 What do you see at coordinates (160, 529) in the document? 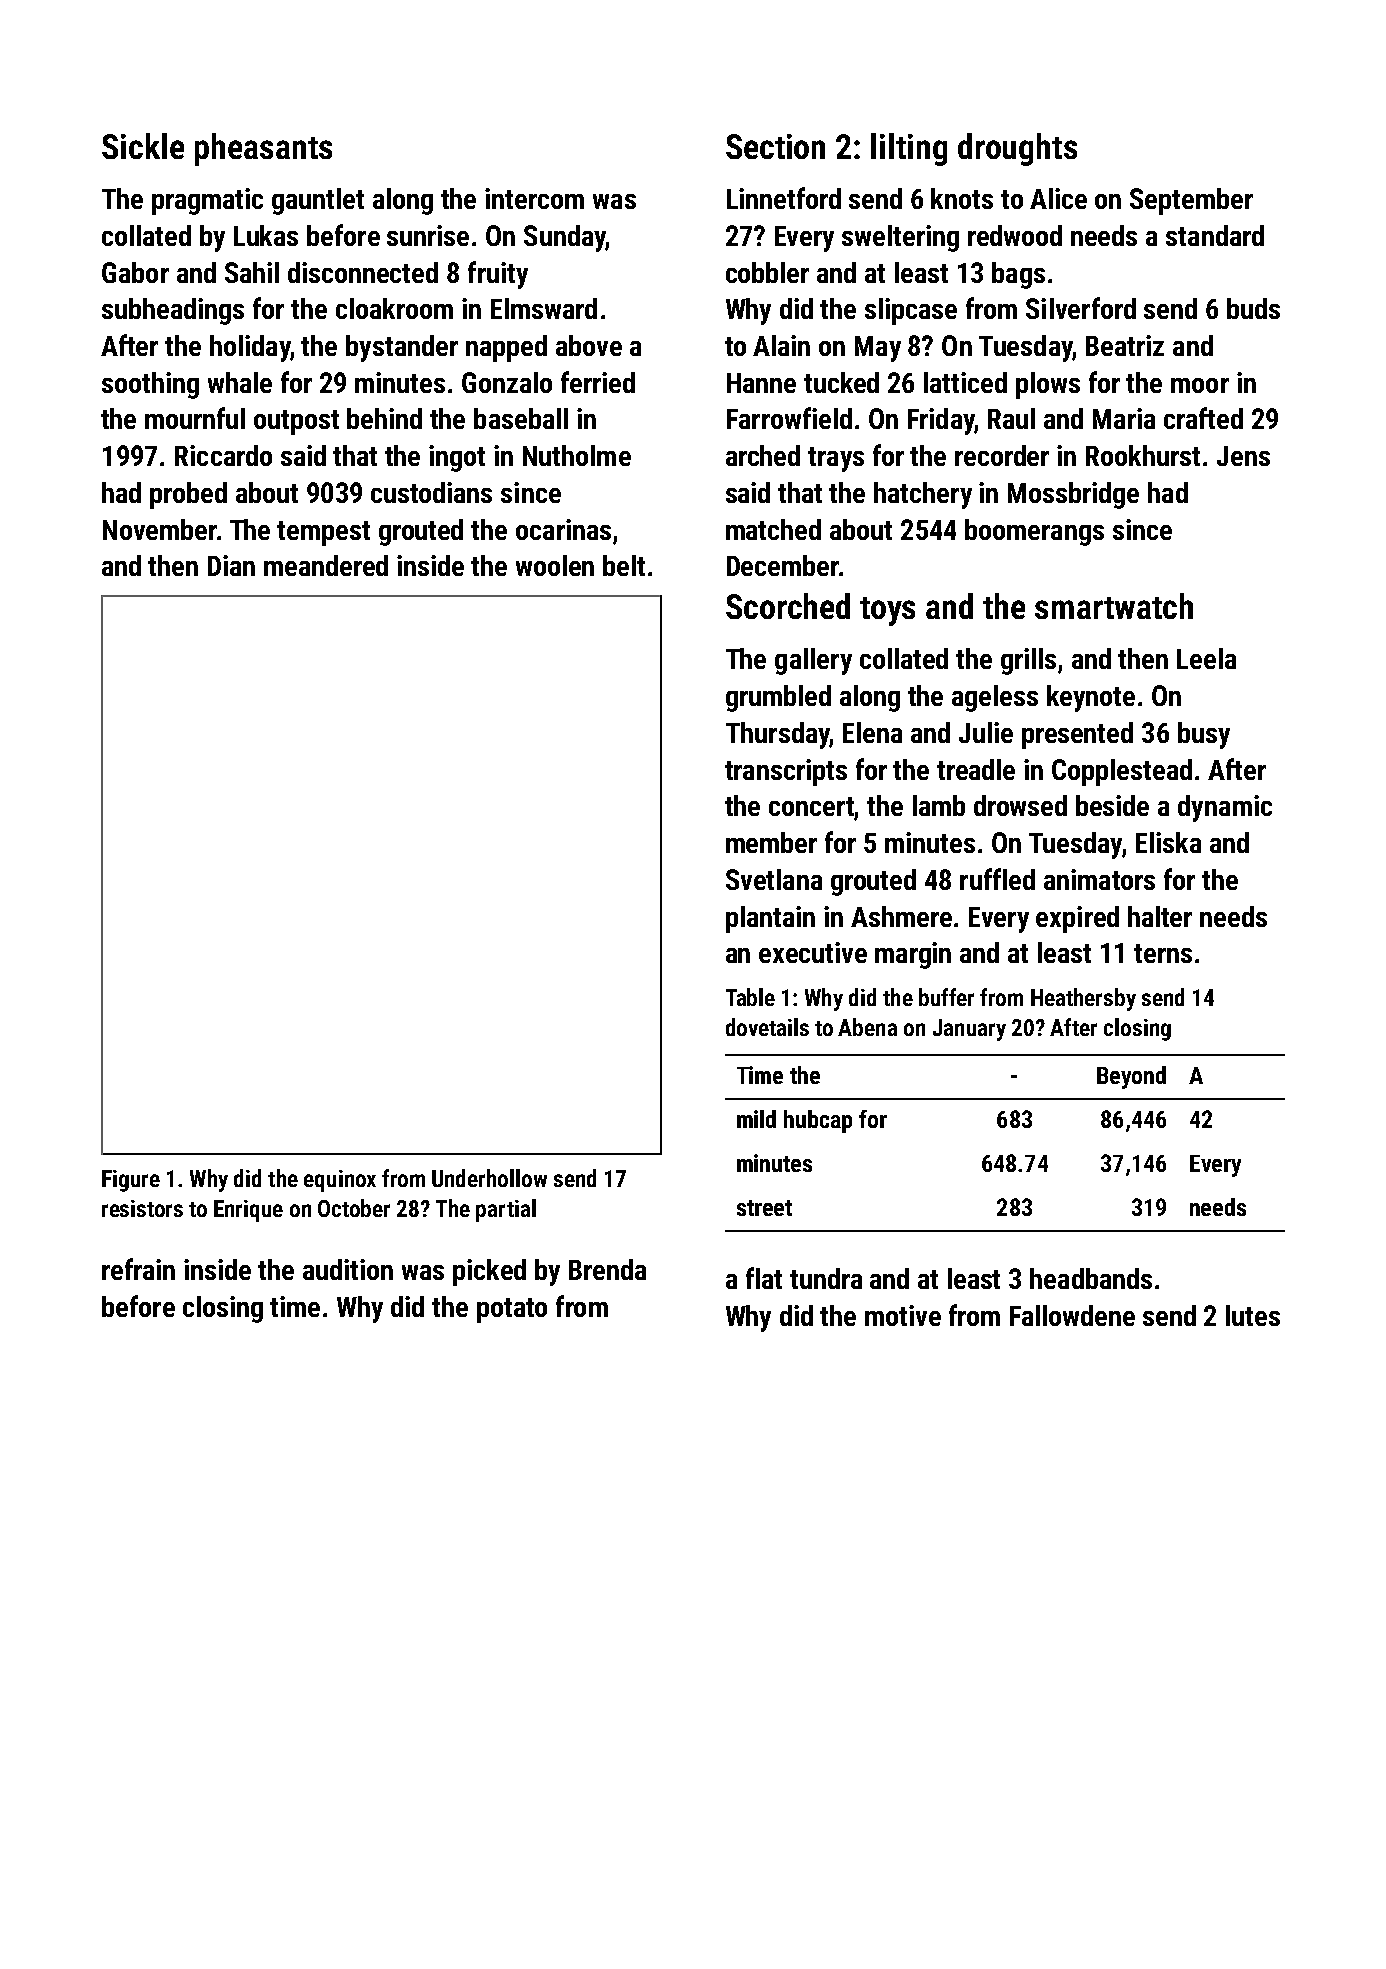
I see `November` at bounding box center [160, 529].
